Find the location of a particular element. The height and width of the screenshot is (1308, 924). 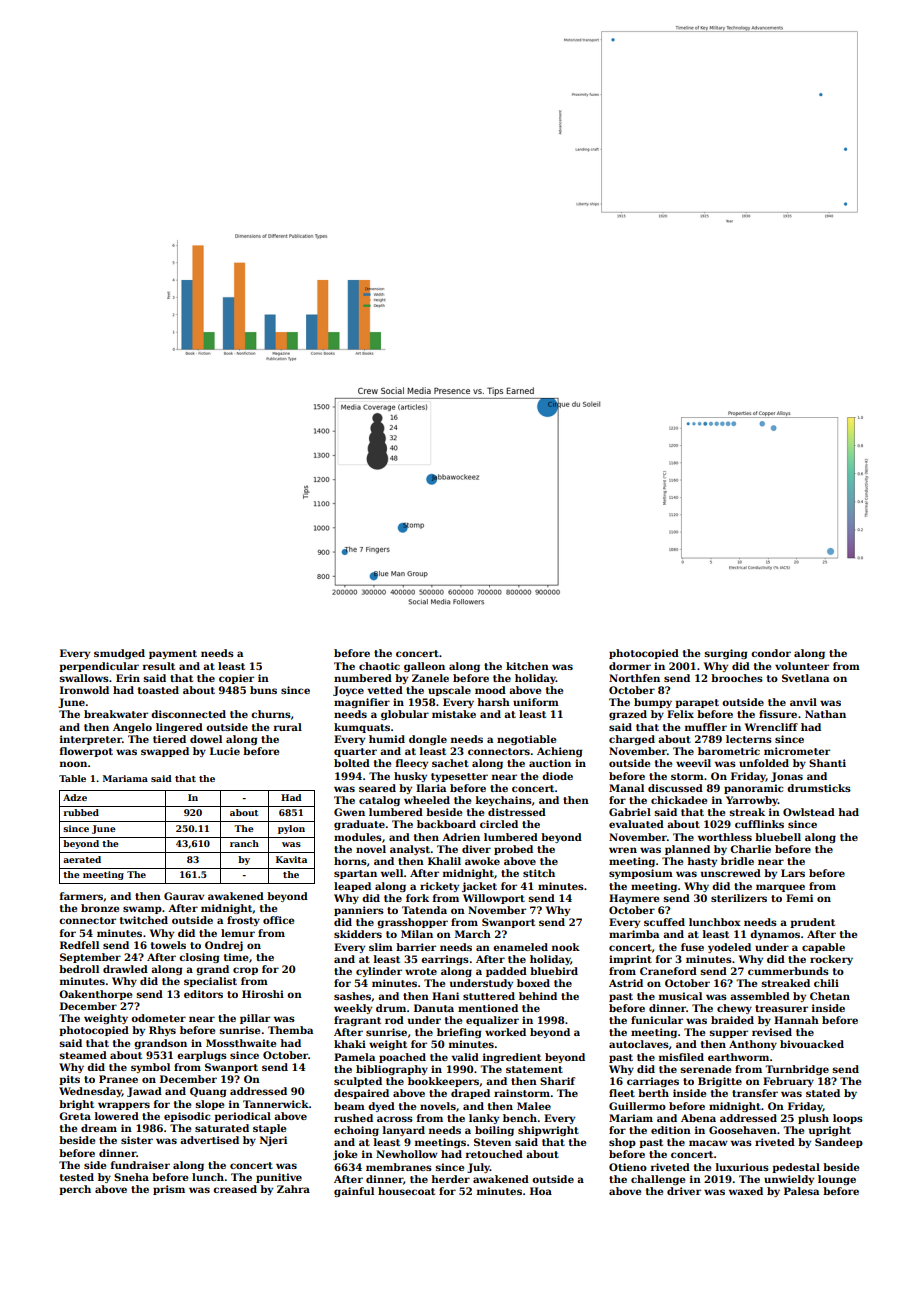

earplugs is located at coordinates (202, 1056).
